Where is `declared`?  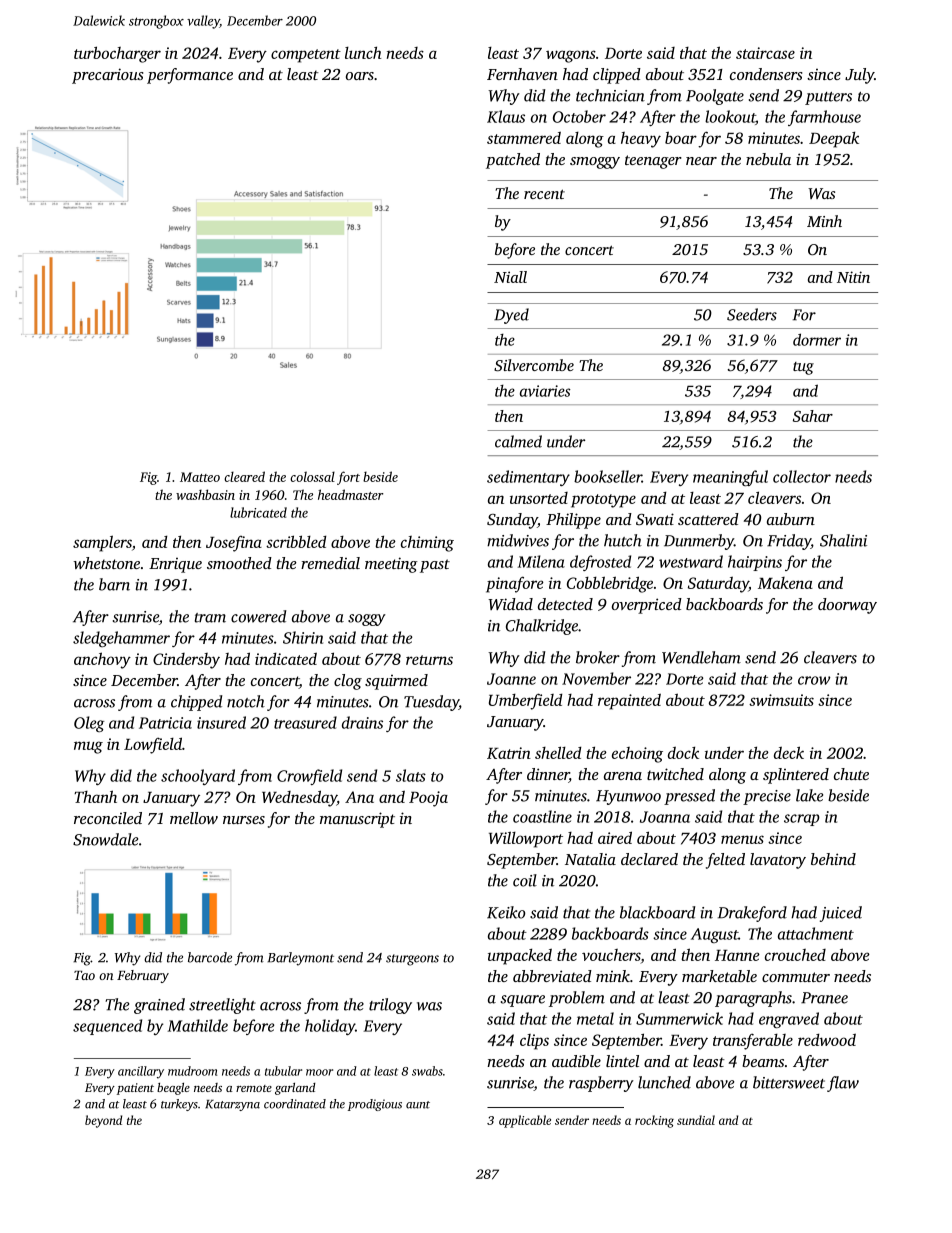
declared is located at coordinates (649, 859).
